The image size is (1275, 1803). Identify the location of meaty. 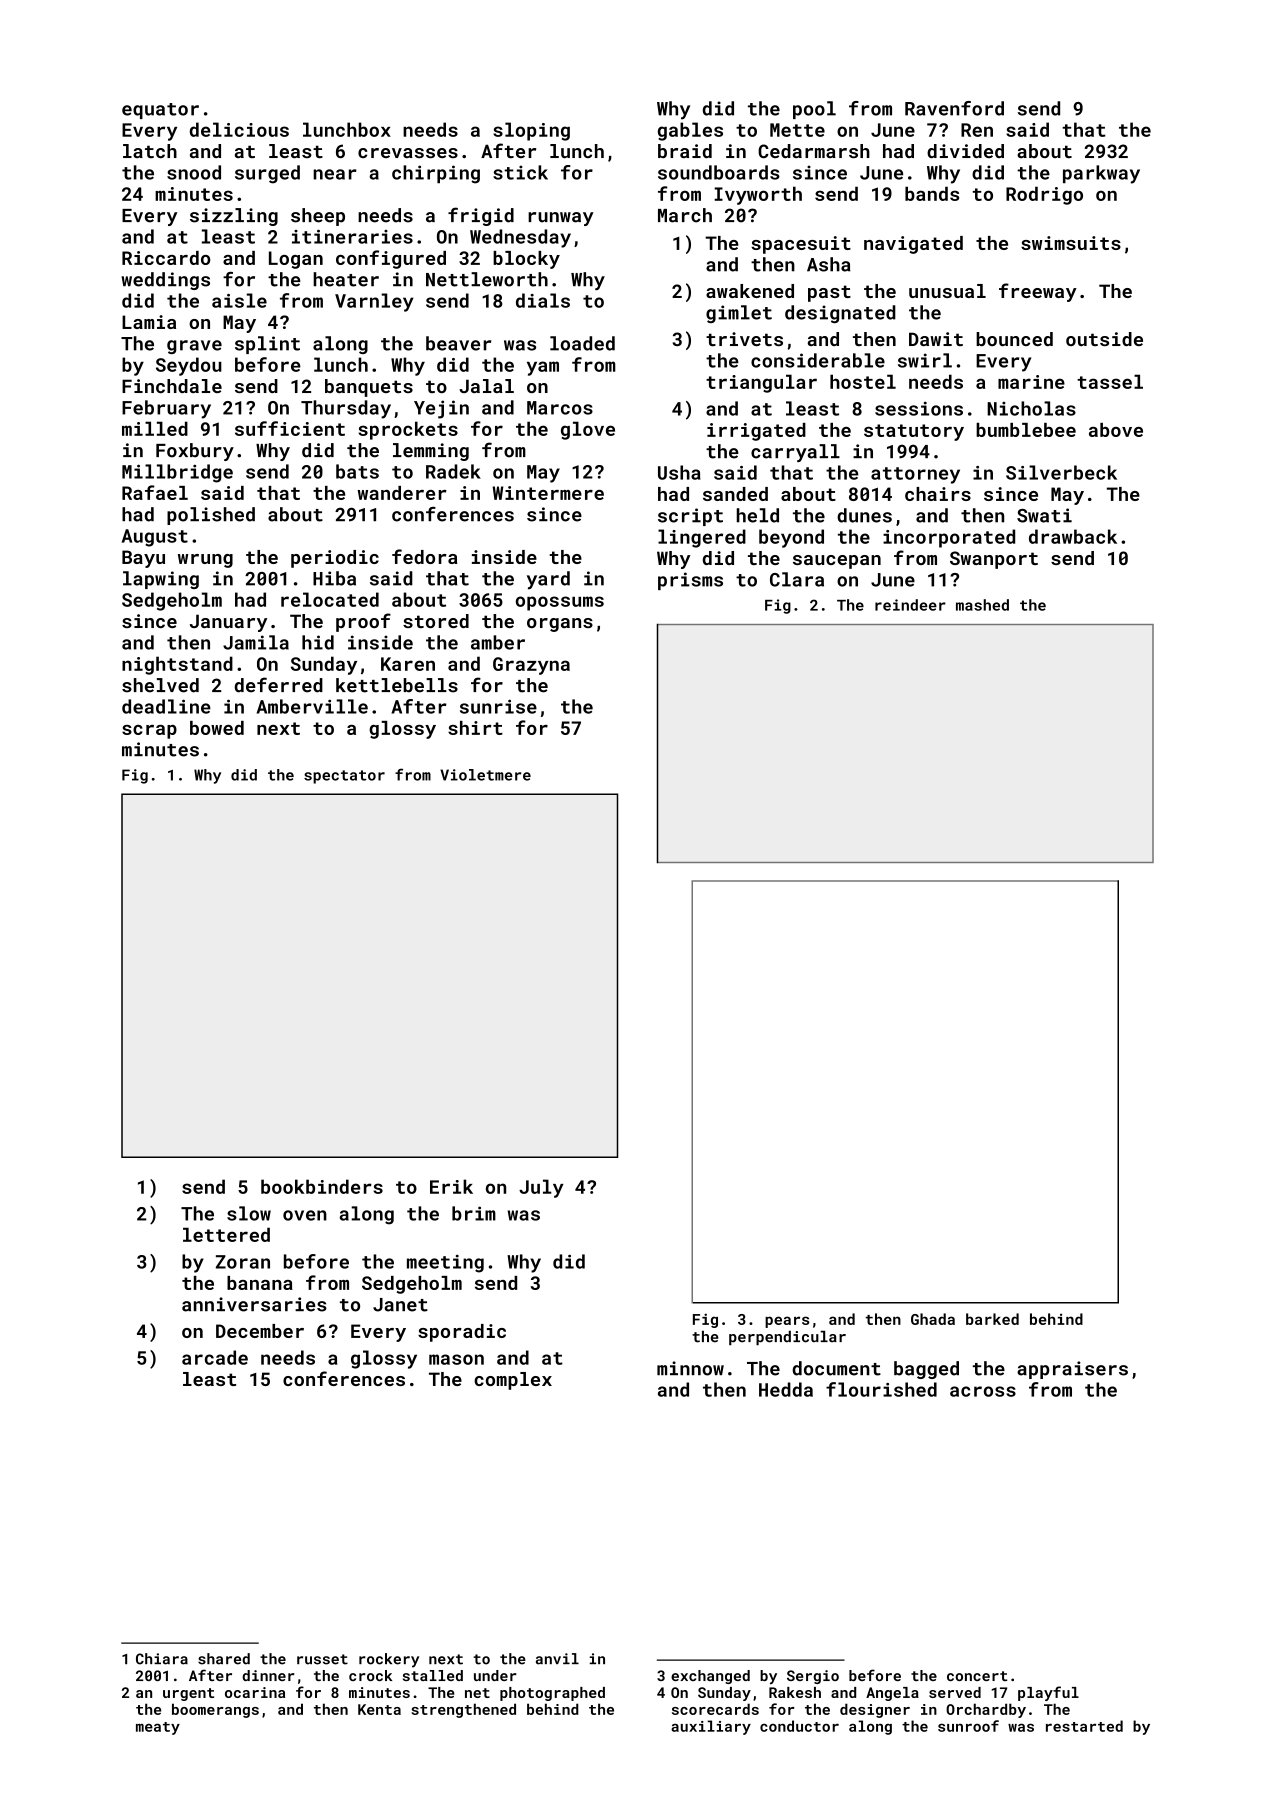
(158, 1728).
